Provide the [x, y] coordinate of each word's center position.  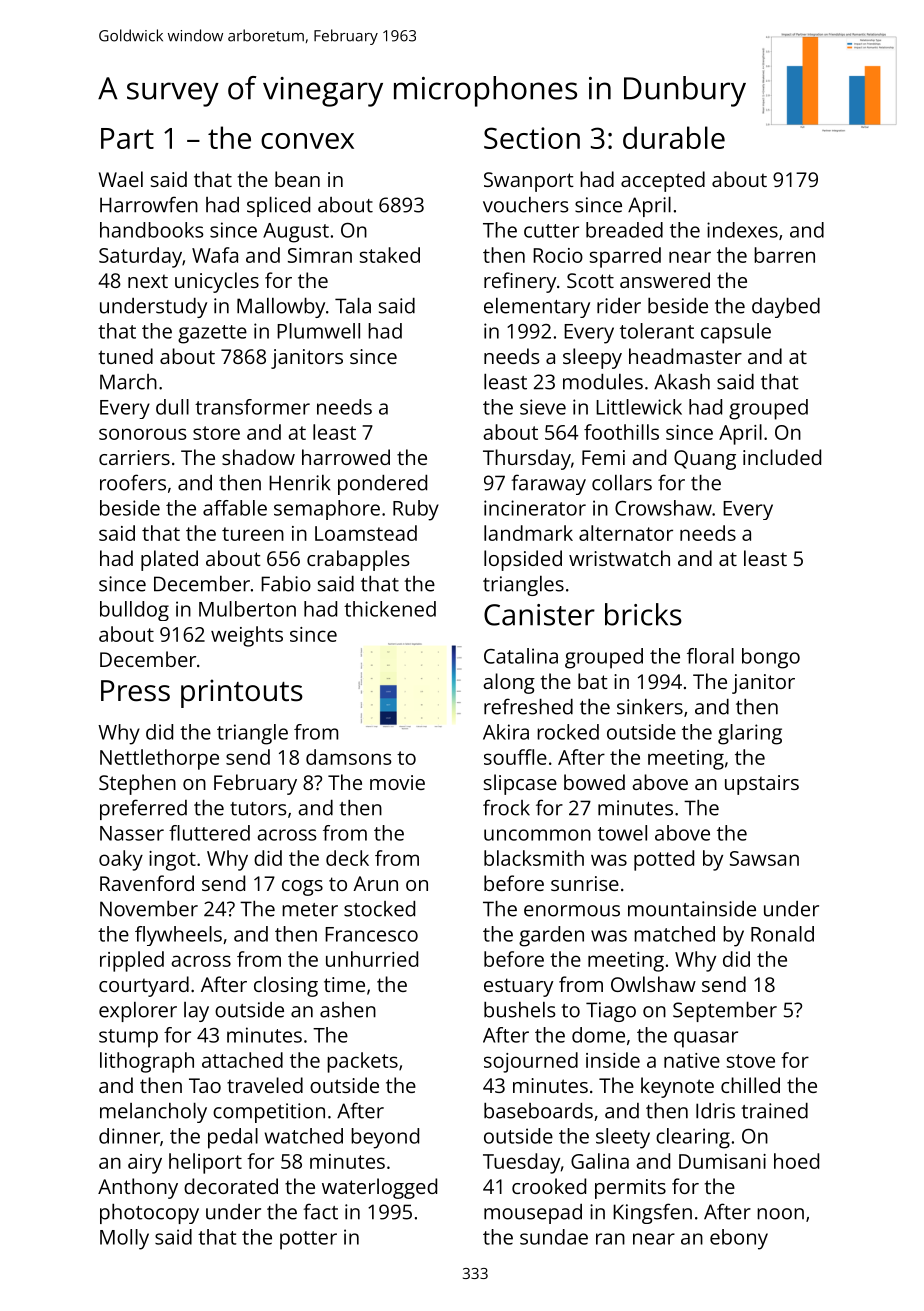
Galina [600, 1161]
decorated [231, 1186]
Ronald [782, 934]
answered [665, 280]
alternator [626, 533]
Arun [375, 883]
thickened [390, 609]
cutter [551, 231]
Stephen [137, 784]
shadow [258, 457]
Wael [121, 179]
